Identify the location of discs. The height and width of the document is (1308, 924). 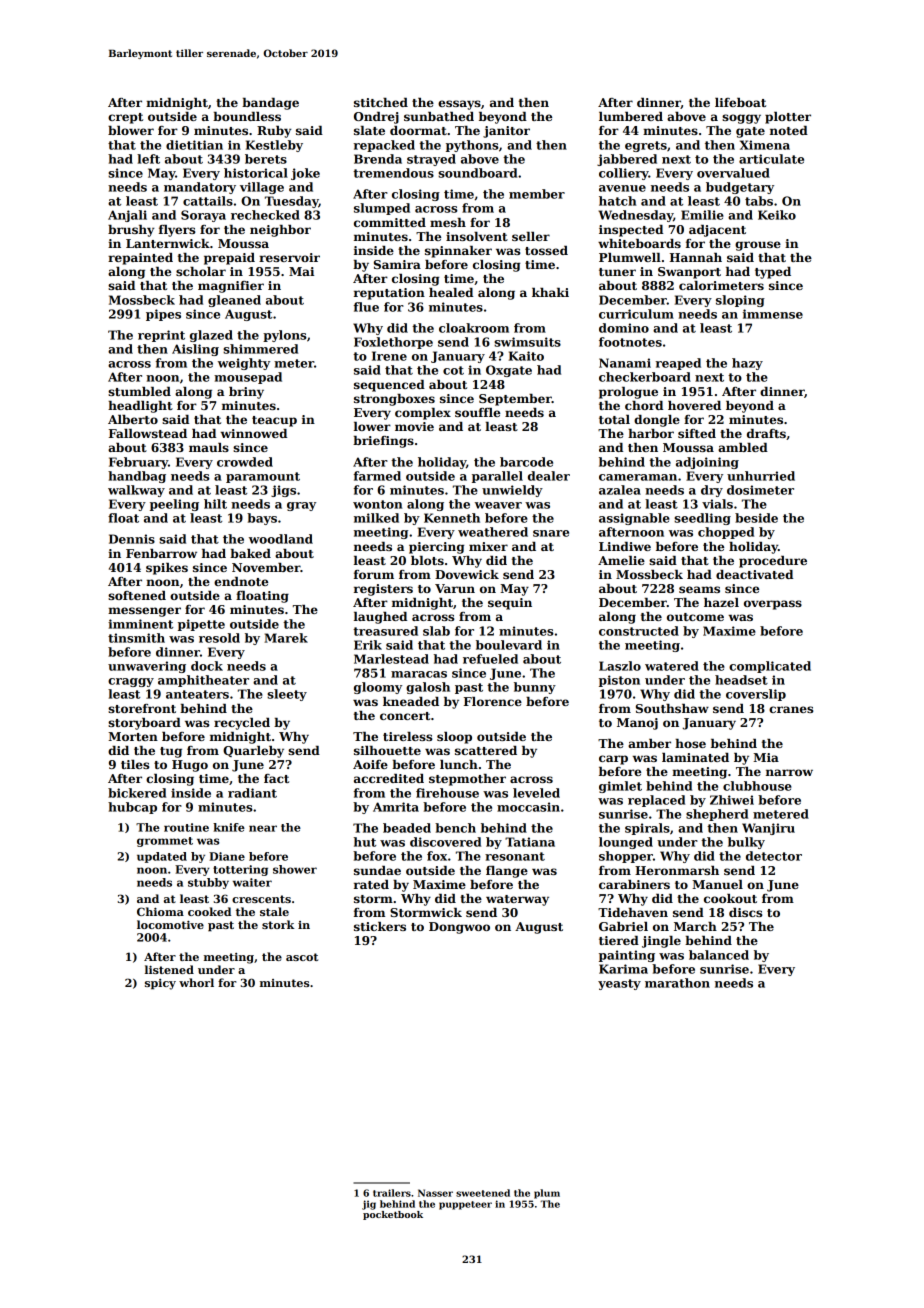
(746, 912).
